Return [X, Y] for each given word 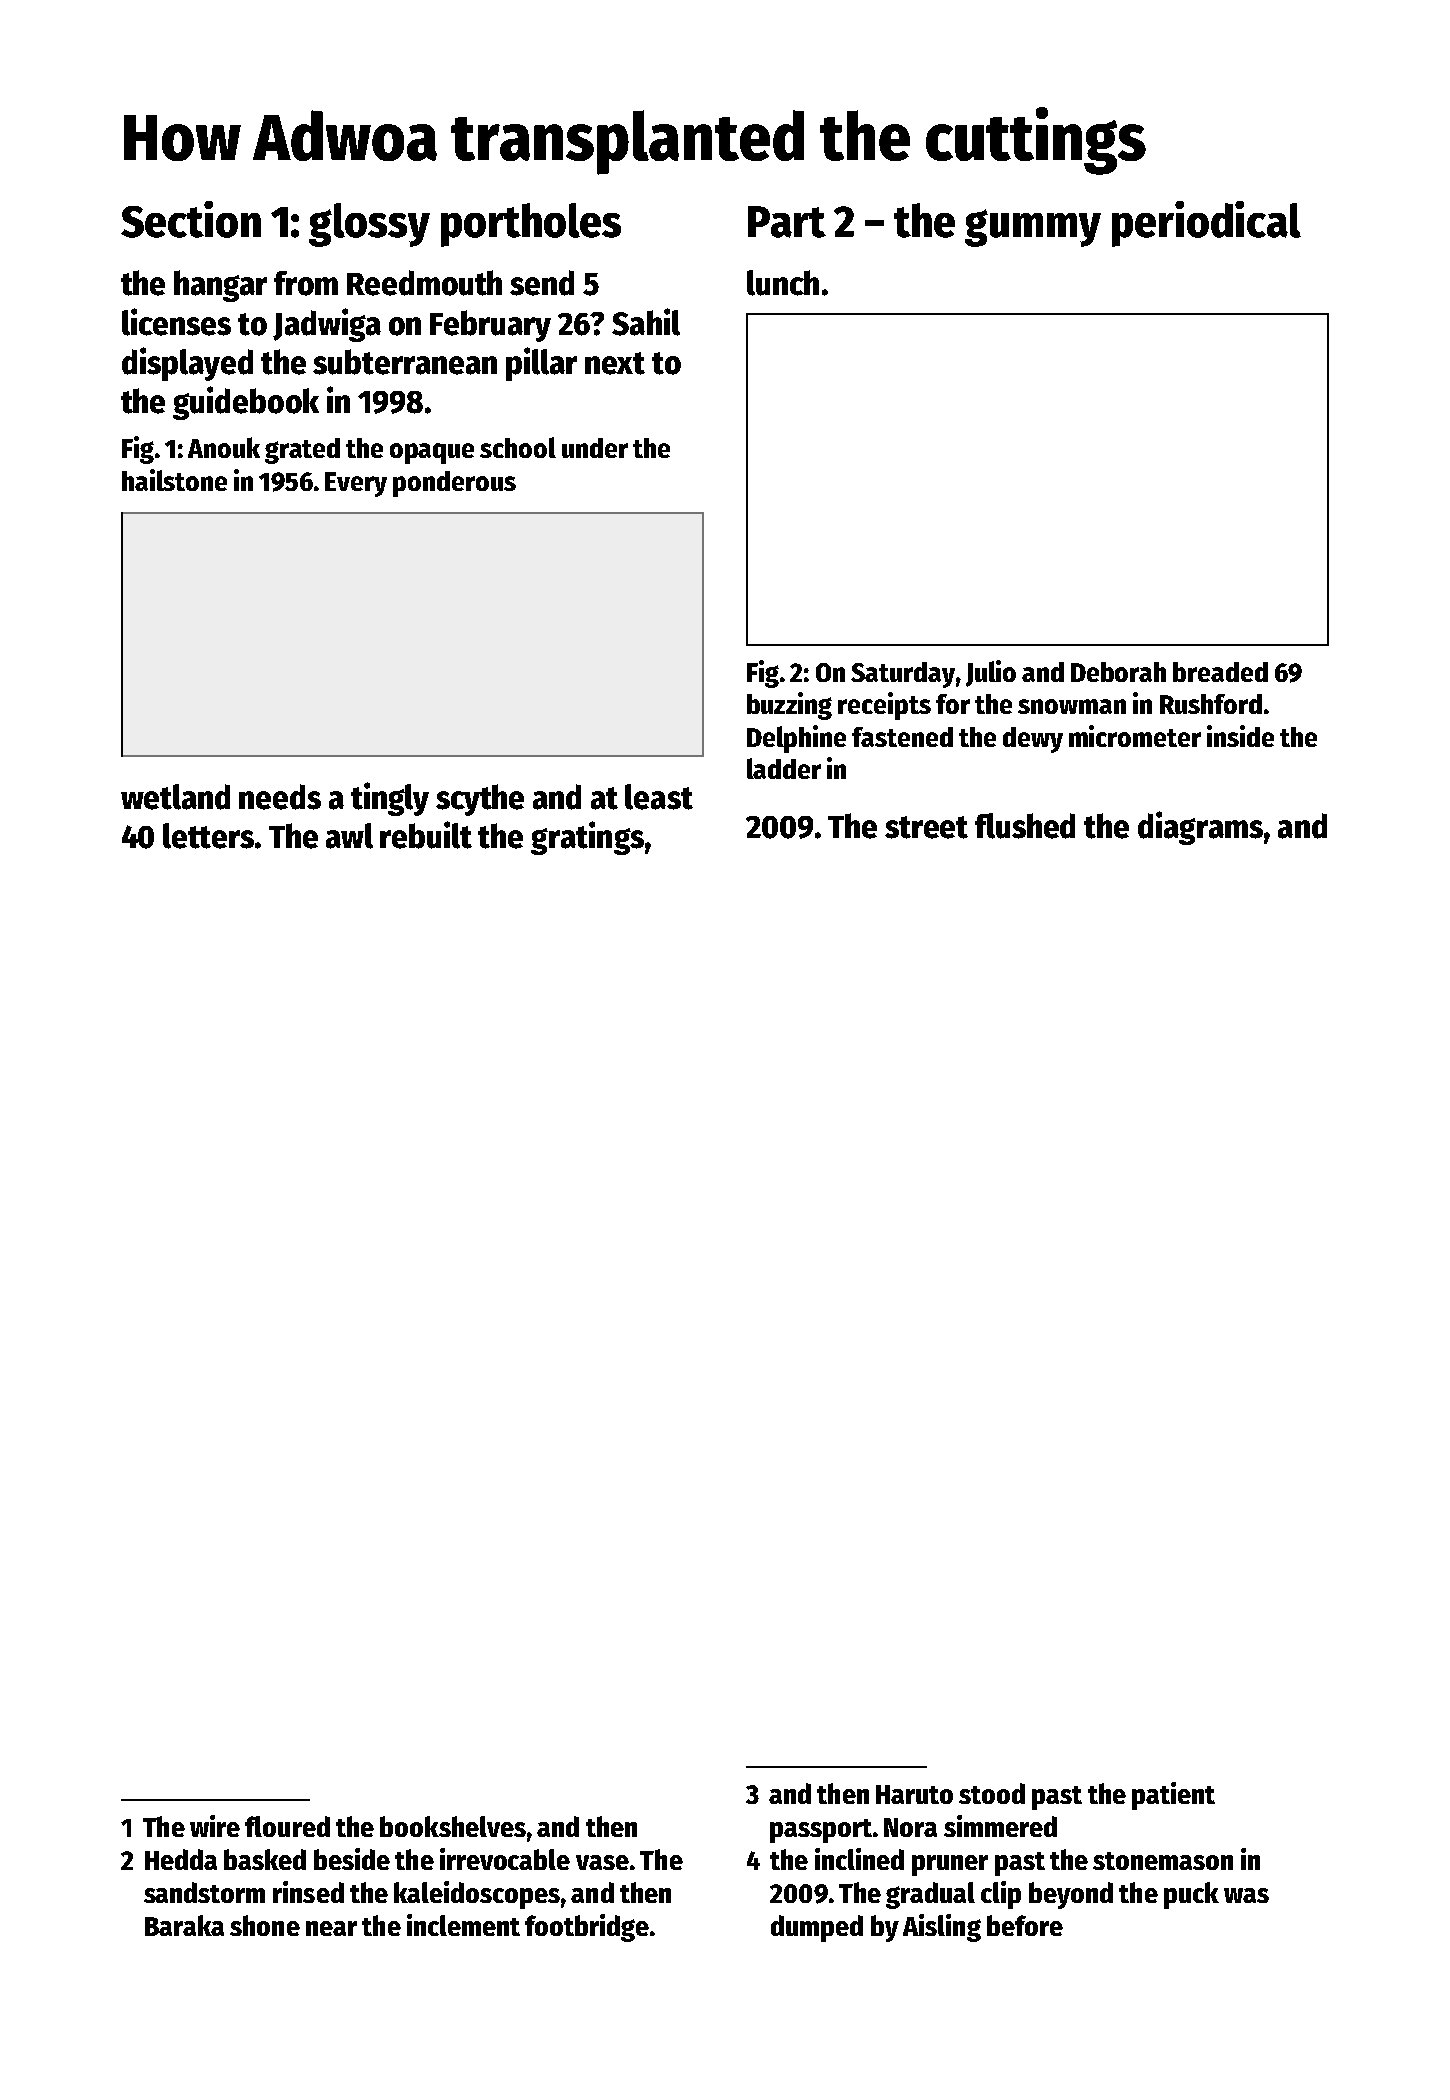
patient [1173, 1796]
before [1025, 1925]
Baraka [184, 1925]
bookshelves [453, 1826]
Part [787, 222]
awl [349, 836]
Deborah [1118, 672]
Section [191, 219]
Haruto [914, 1794]
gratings [587, 838]
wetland [175, 797]
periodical [1206, 224]
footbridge [587, 1928]
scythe [480, 800]
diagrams [1200, 828]
